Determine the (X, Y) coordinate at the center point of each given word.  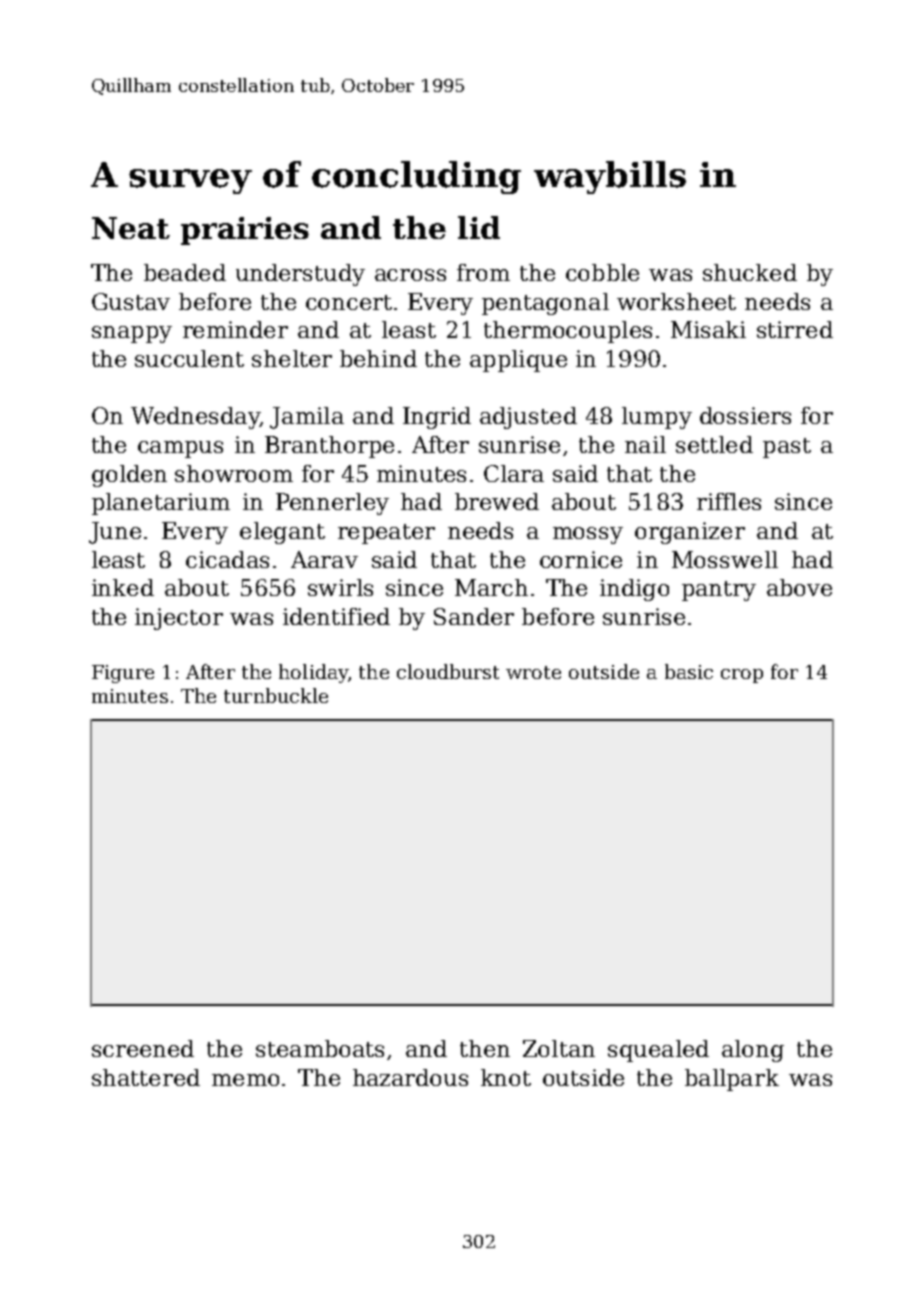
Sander (474, 616)
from (483, 272)
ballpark (732, 1080)
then (485, 1048)
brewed (497, 501)
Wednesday (195, 418)
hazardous (410, 1077)
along (753, 1051)
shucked (750, 272)
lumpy (657, 418)
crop (742, 676)
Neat (131, 228)
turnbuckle (276, 695)
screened (143, 1048)
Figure (123, 674)
